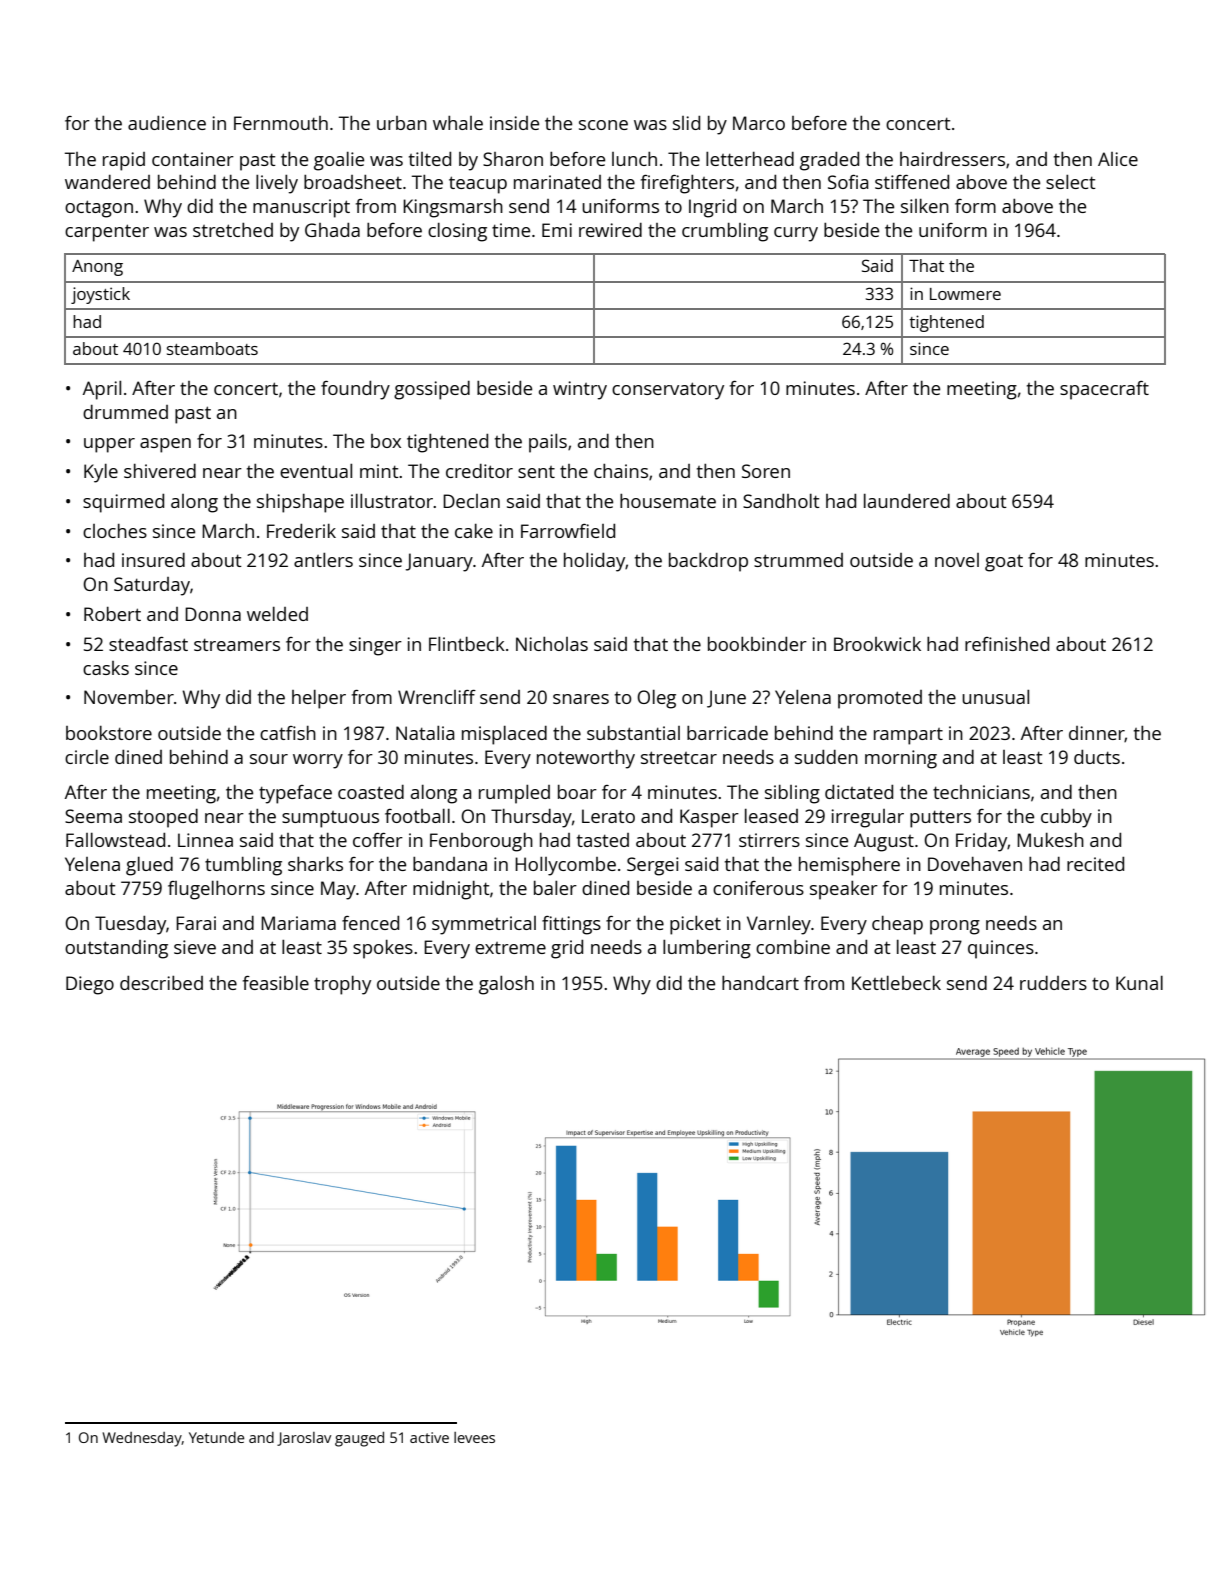 The image size is (1230, 1592). Describe the element at coordinates (479, 471) in the document. I see `creditor` at that location.
